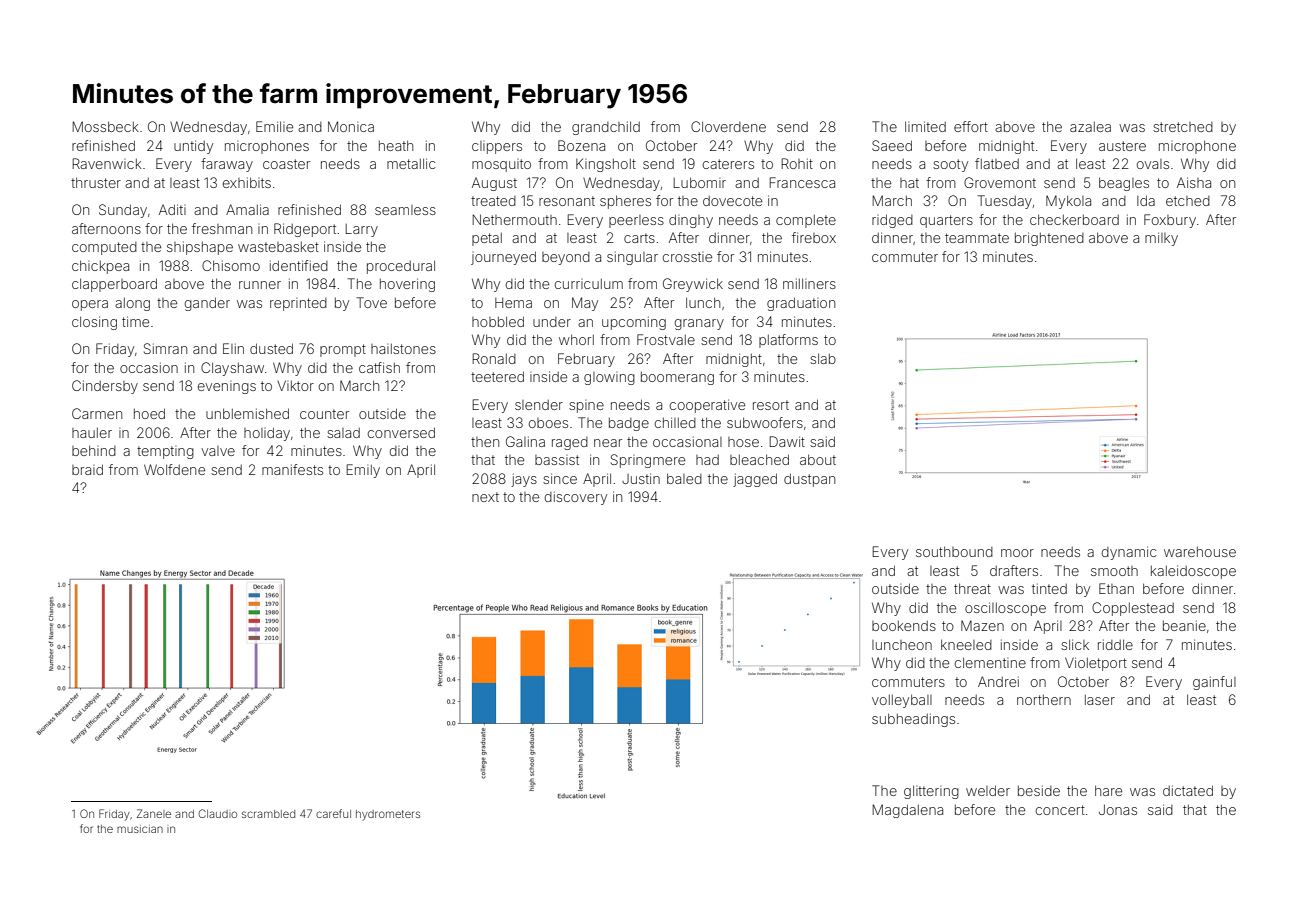  What do you see at coordinates (606, 128) in the image?
I see `grandchild` at bounding box center [606, 128].
